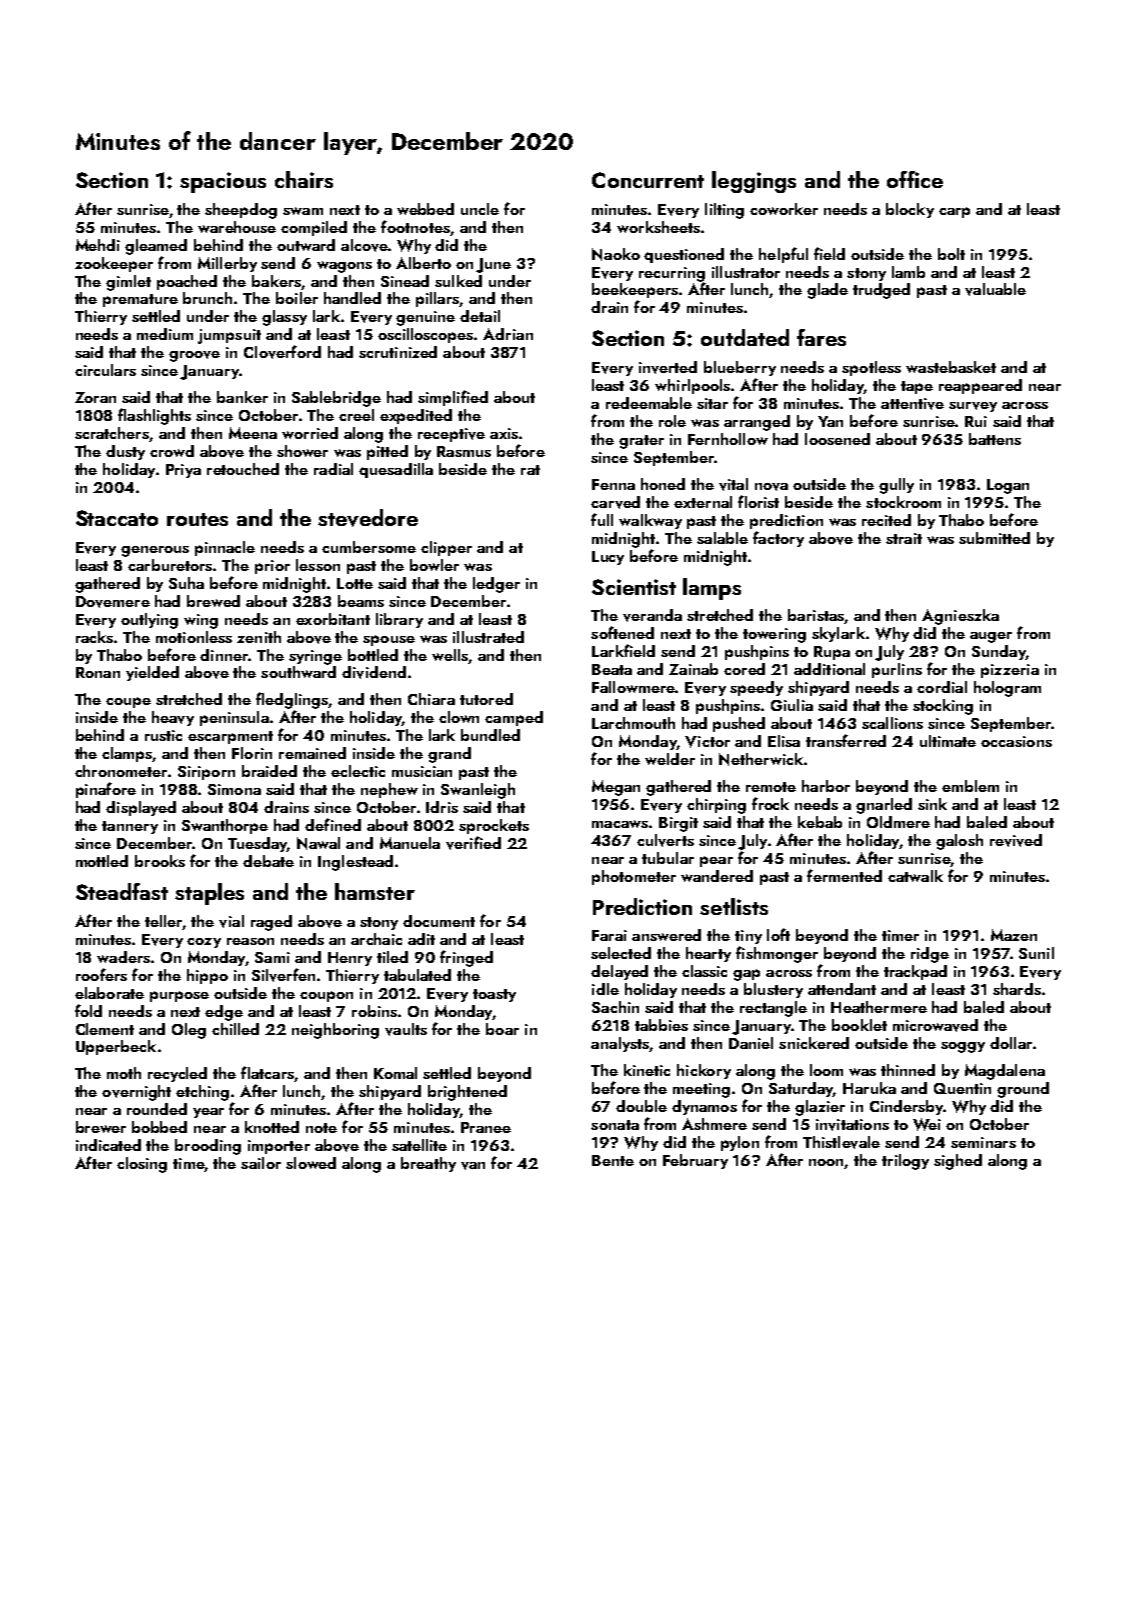 The image size is (1137, 1608). I want to click on leggings, so click(754, 182).
